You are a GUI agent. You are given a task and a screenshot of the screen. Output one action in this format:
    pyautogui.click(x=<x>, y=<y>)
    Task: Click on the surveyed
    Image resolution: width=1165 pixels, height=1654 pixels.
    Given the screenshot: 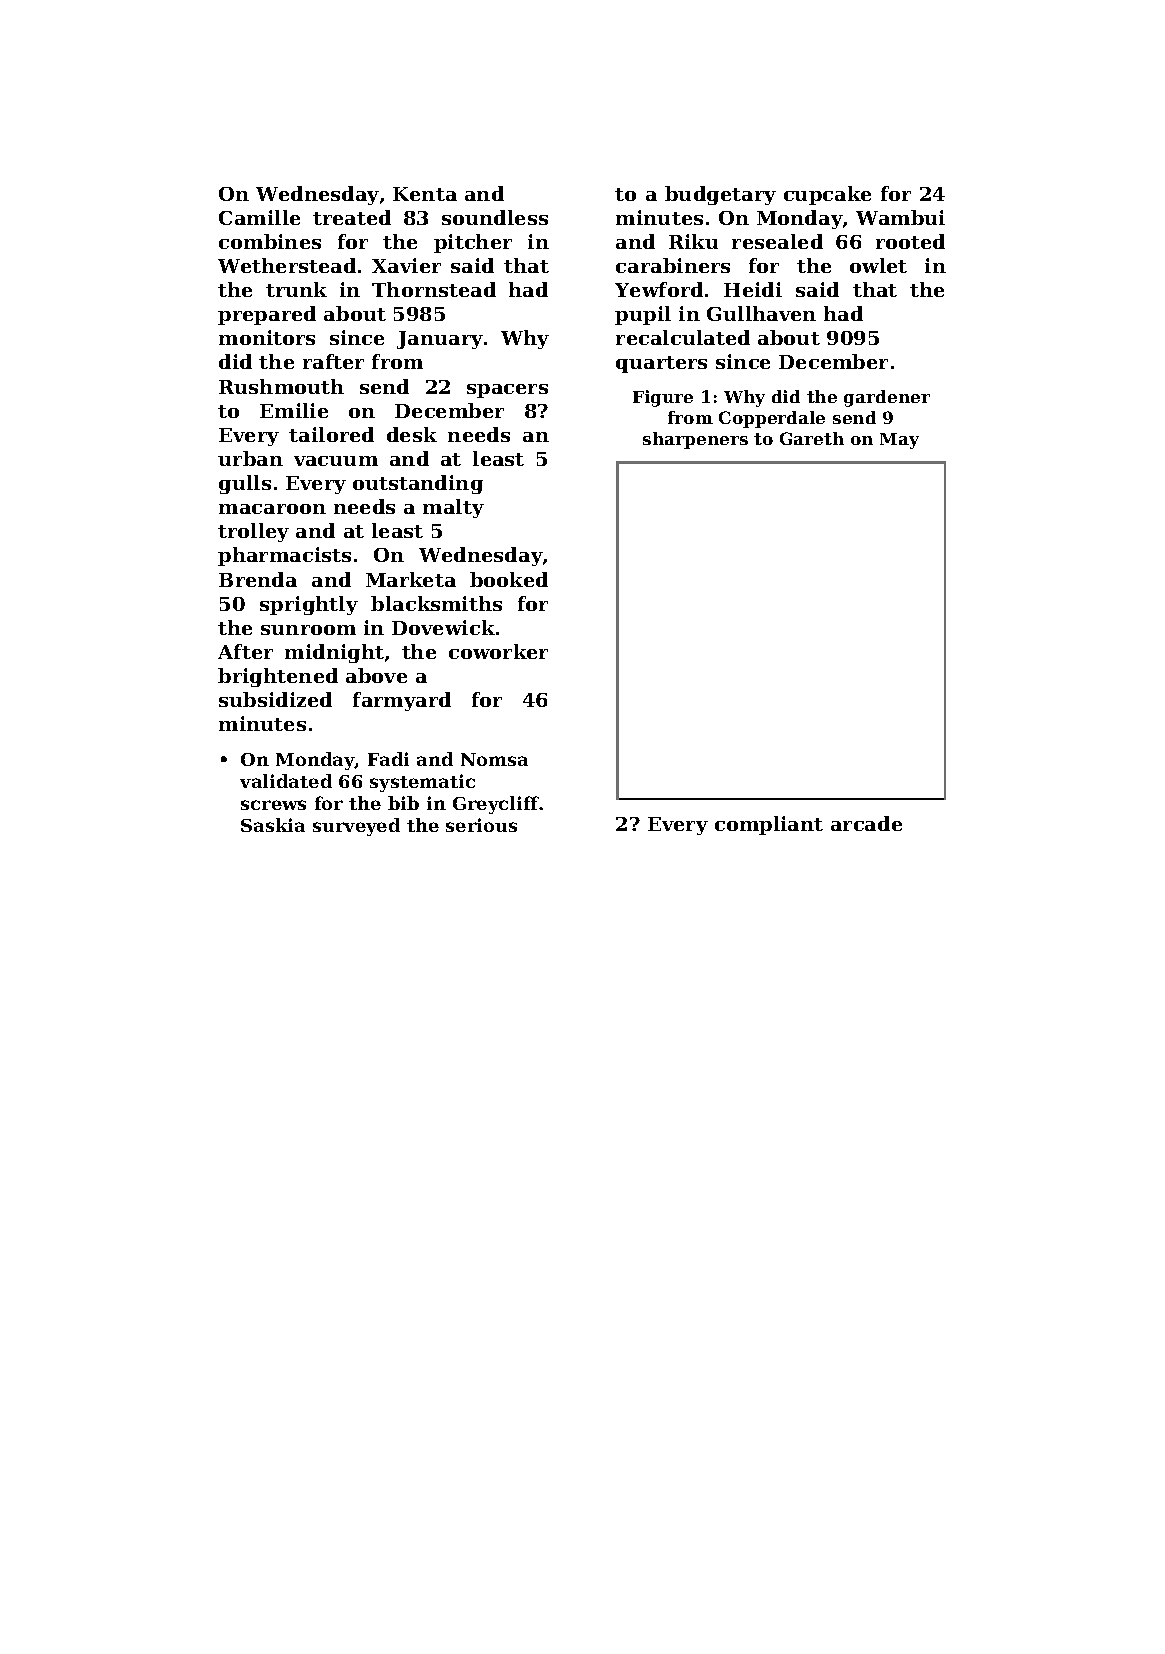 What is the action you would take?
    pyautogui.click(x=356, y=827)
